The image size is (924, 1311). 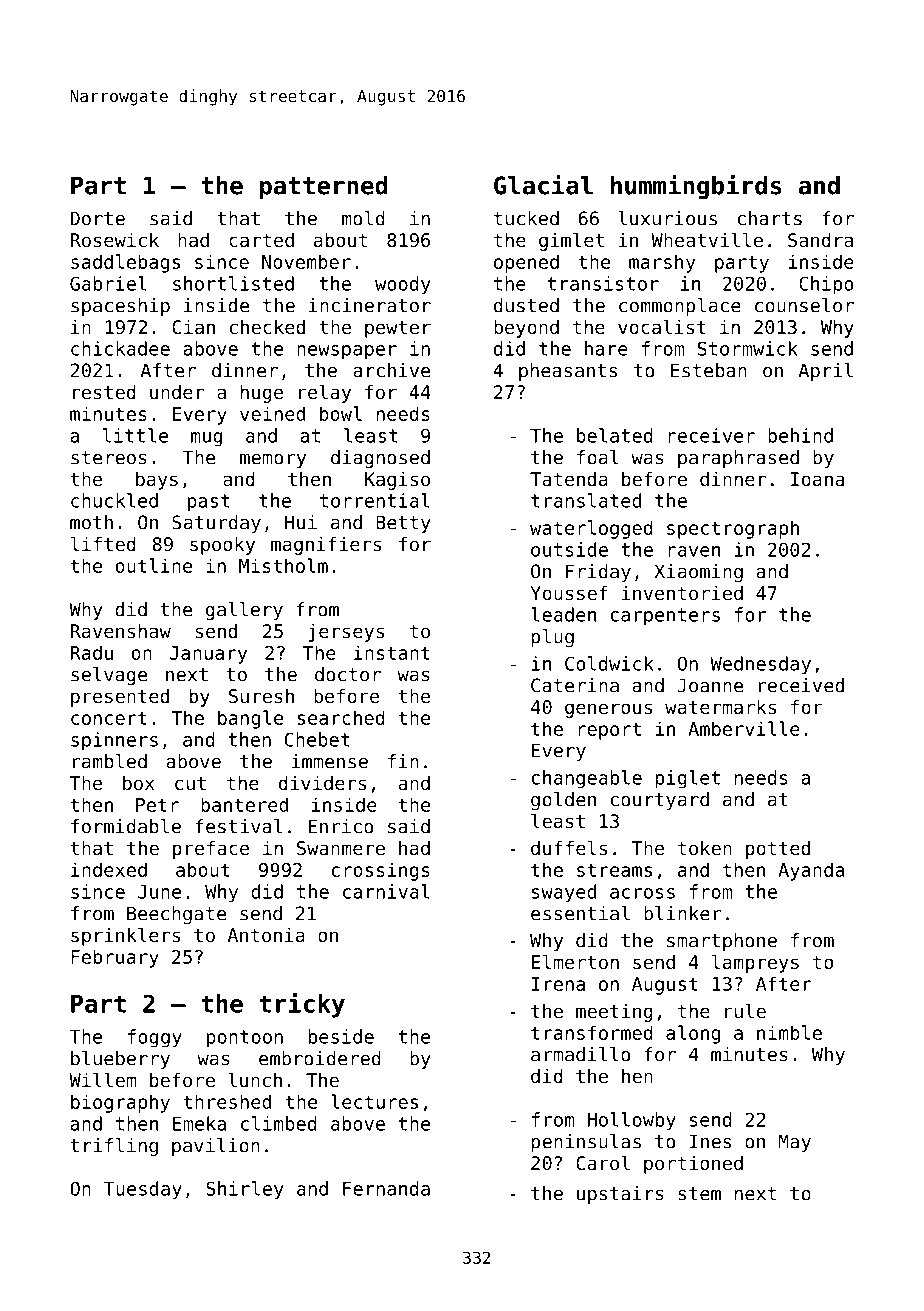 What do you see at coordinates (273, 461) in the document?
I see `memory` at bounding box center [273, 461].
